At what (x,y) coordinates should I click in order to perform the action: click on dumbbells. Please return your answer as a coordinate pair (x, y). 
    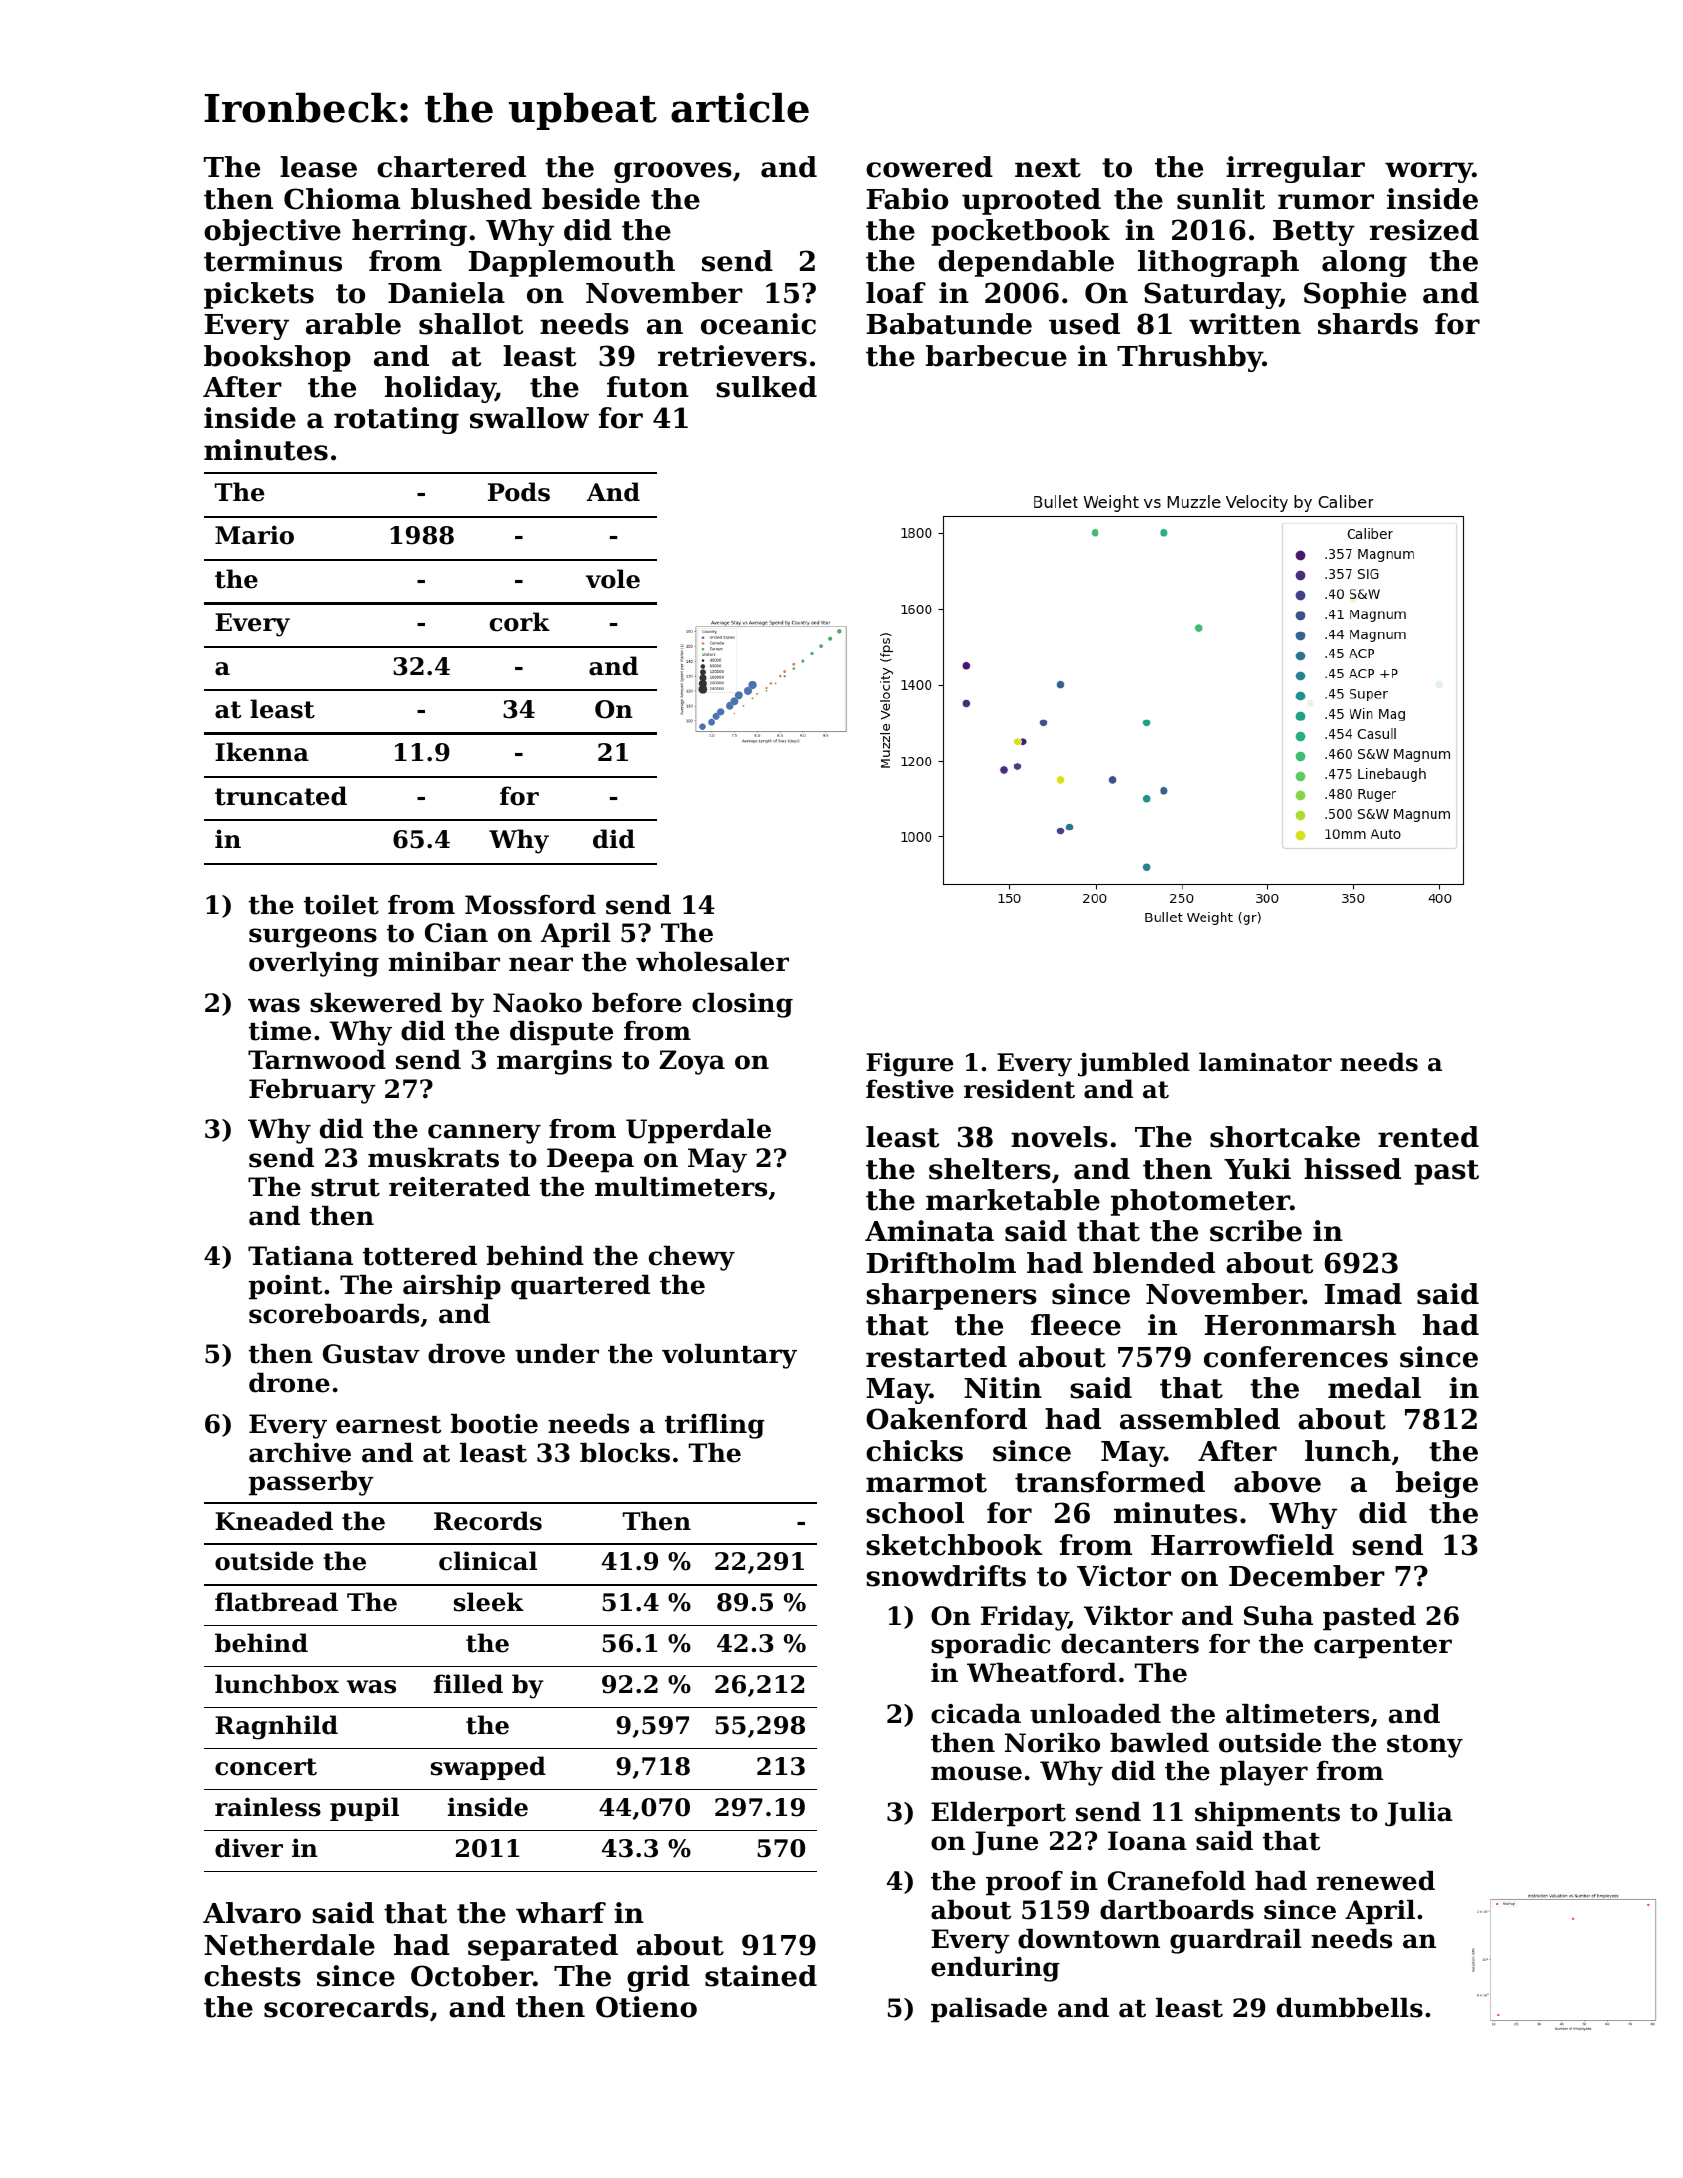
    Looking at the image, I should click on (1350, 2008).
